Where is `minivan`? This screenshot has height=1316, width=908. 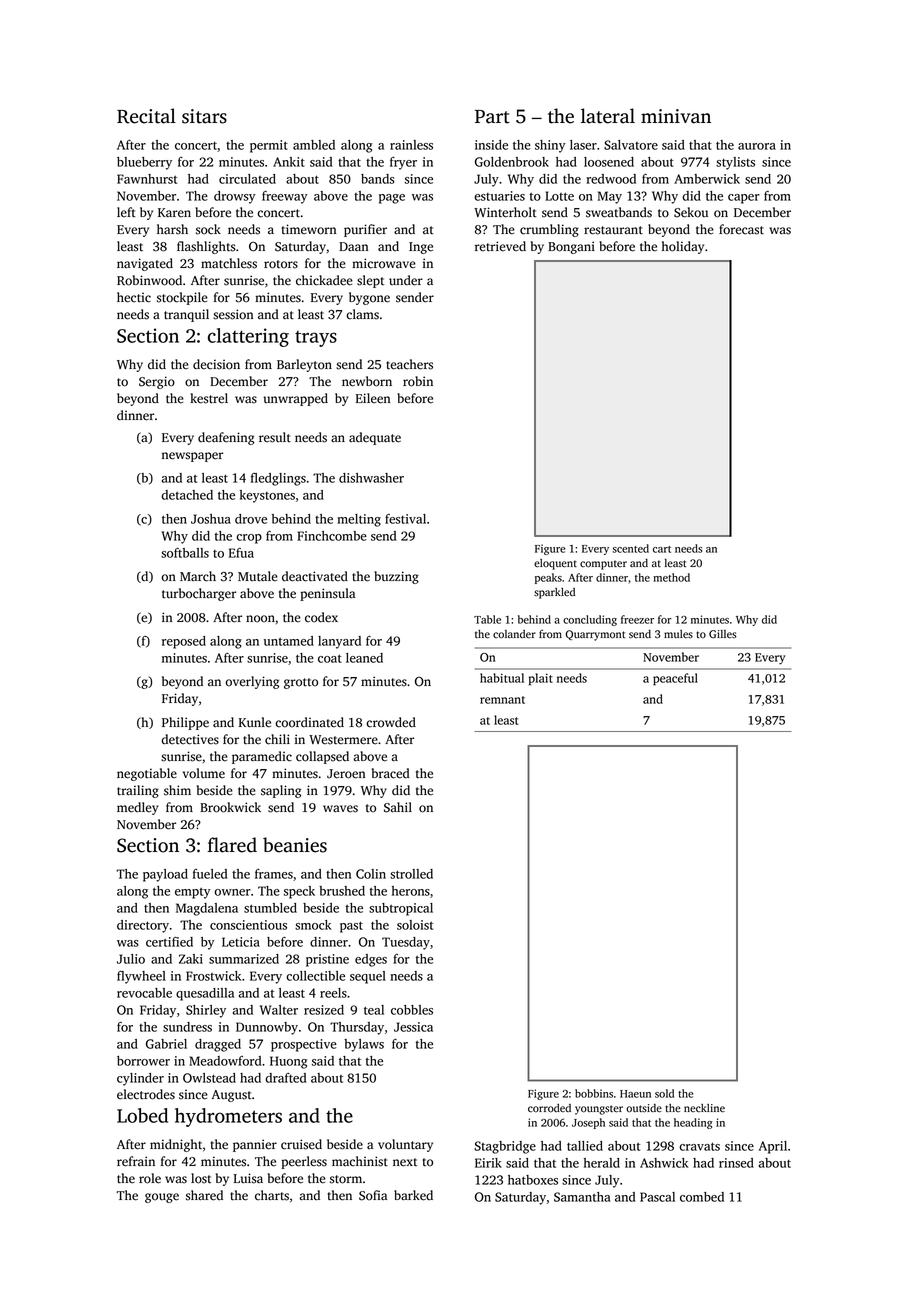
minivan is located at coordinates (676, 116).
